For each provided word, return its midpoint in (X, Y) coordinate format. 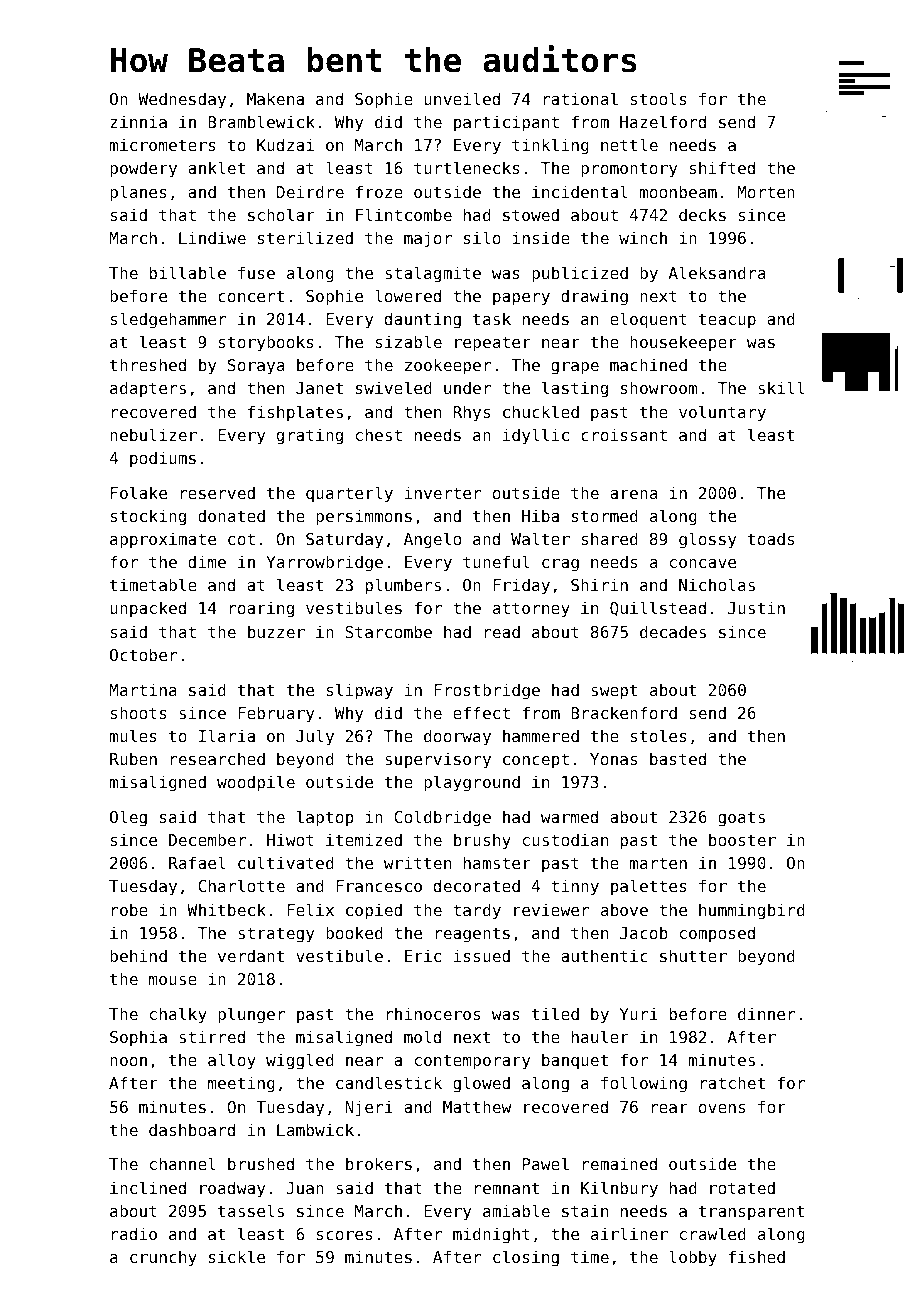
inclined (148, 1187)
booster (742, 839)
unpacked (148, 609)
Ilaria (227, 735)
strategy (276, 935)
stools (659, 98)
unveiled (462, 98)
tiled (555, 1013)
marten (658, 863)
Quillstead (658, 608)
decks (702, 214)
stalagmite (433, 274)
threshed (148, 364)
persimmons (364, 517)
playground (472, 783)
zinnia (138, 121)
